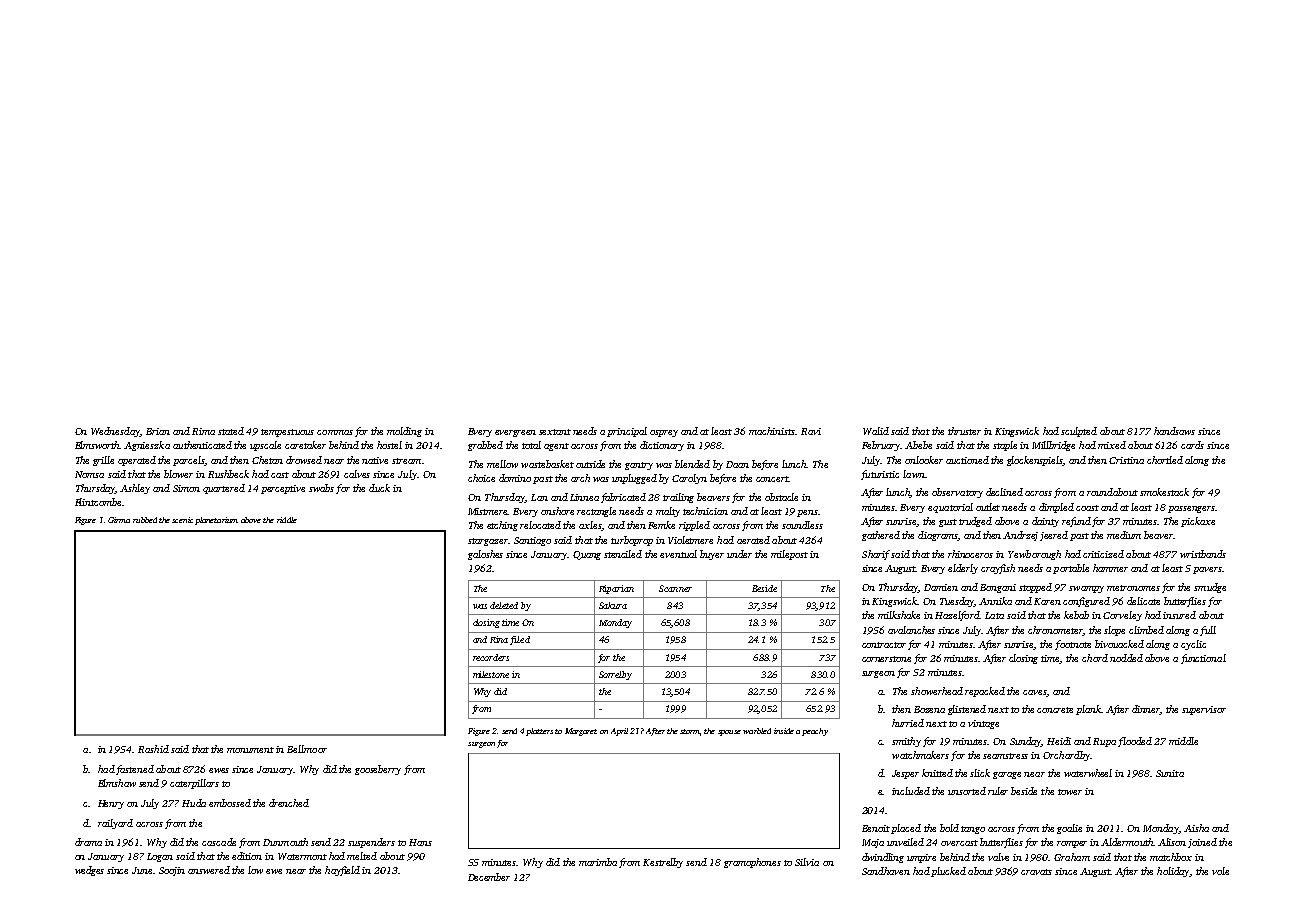 The image size is (1308, 924). What do you see at coordinates (1088, 773) in the screenshot?
I see `waterwheel` at bounding box center [1088, 773].
